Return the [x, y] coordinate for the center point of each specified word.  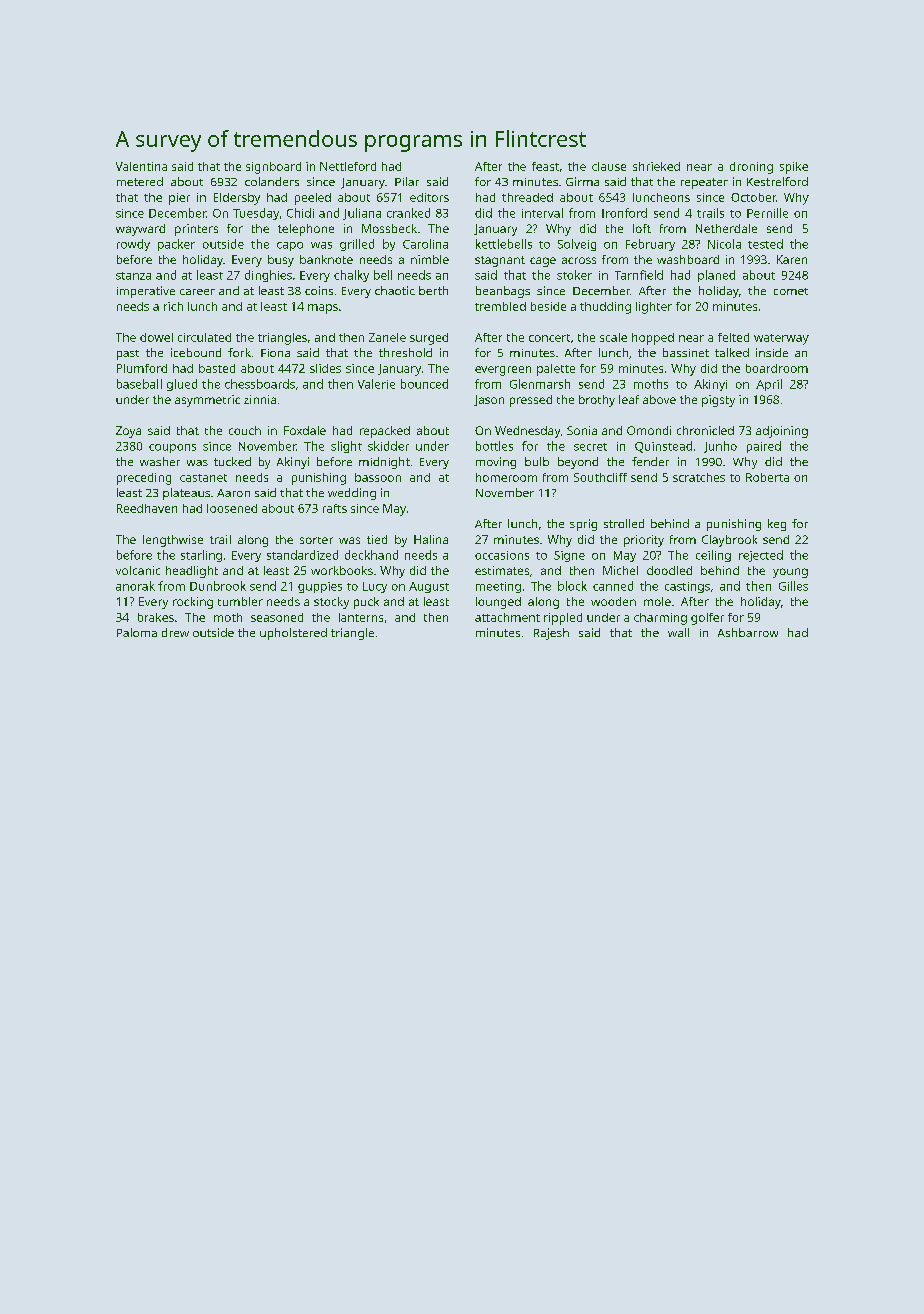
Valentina [141, 166]
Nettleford [348, 166]
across [579, 260]
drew [175, 632]
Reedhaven [147, 508]
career [197, 292]
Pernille [767, 213]
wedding [352, 494]
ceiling [713, 556]
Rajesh [551, 634]
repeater [704, 183]
